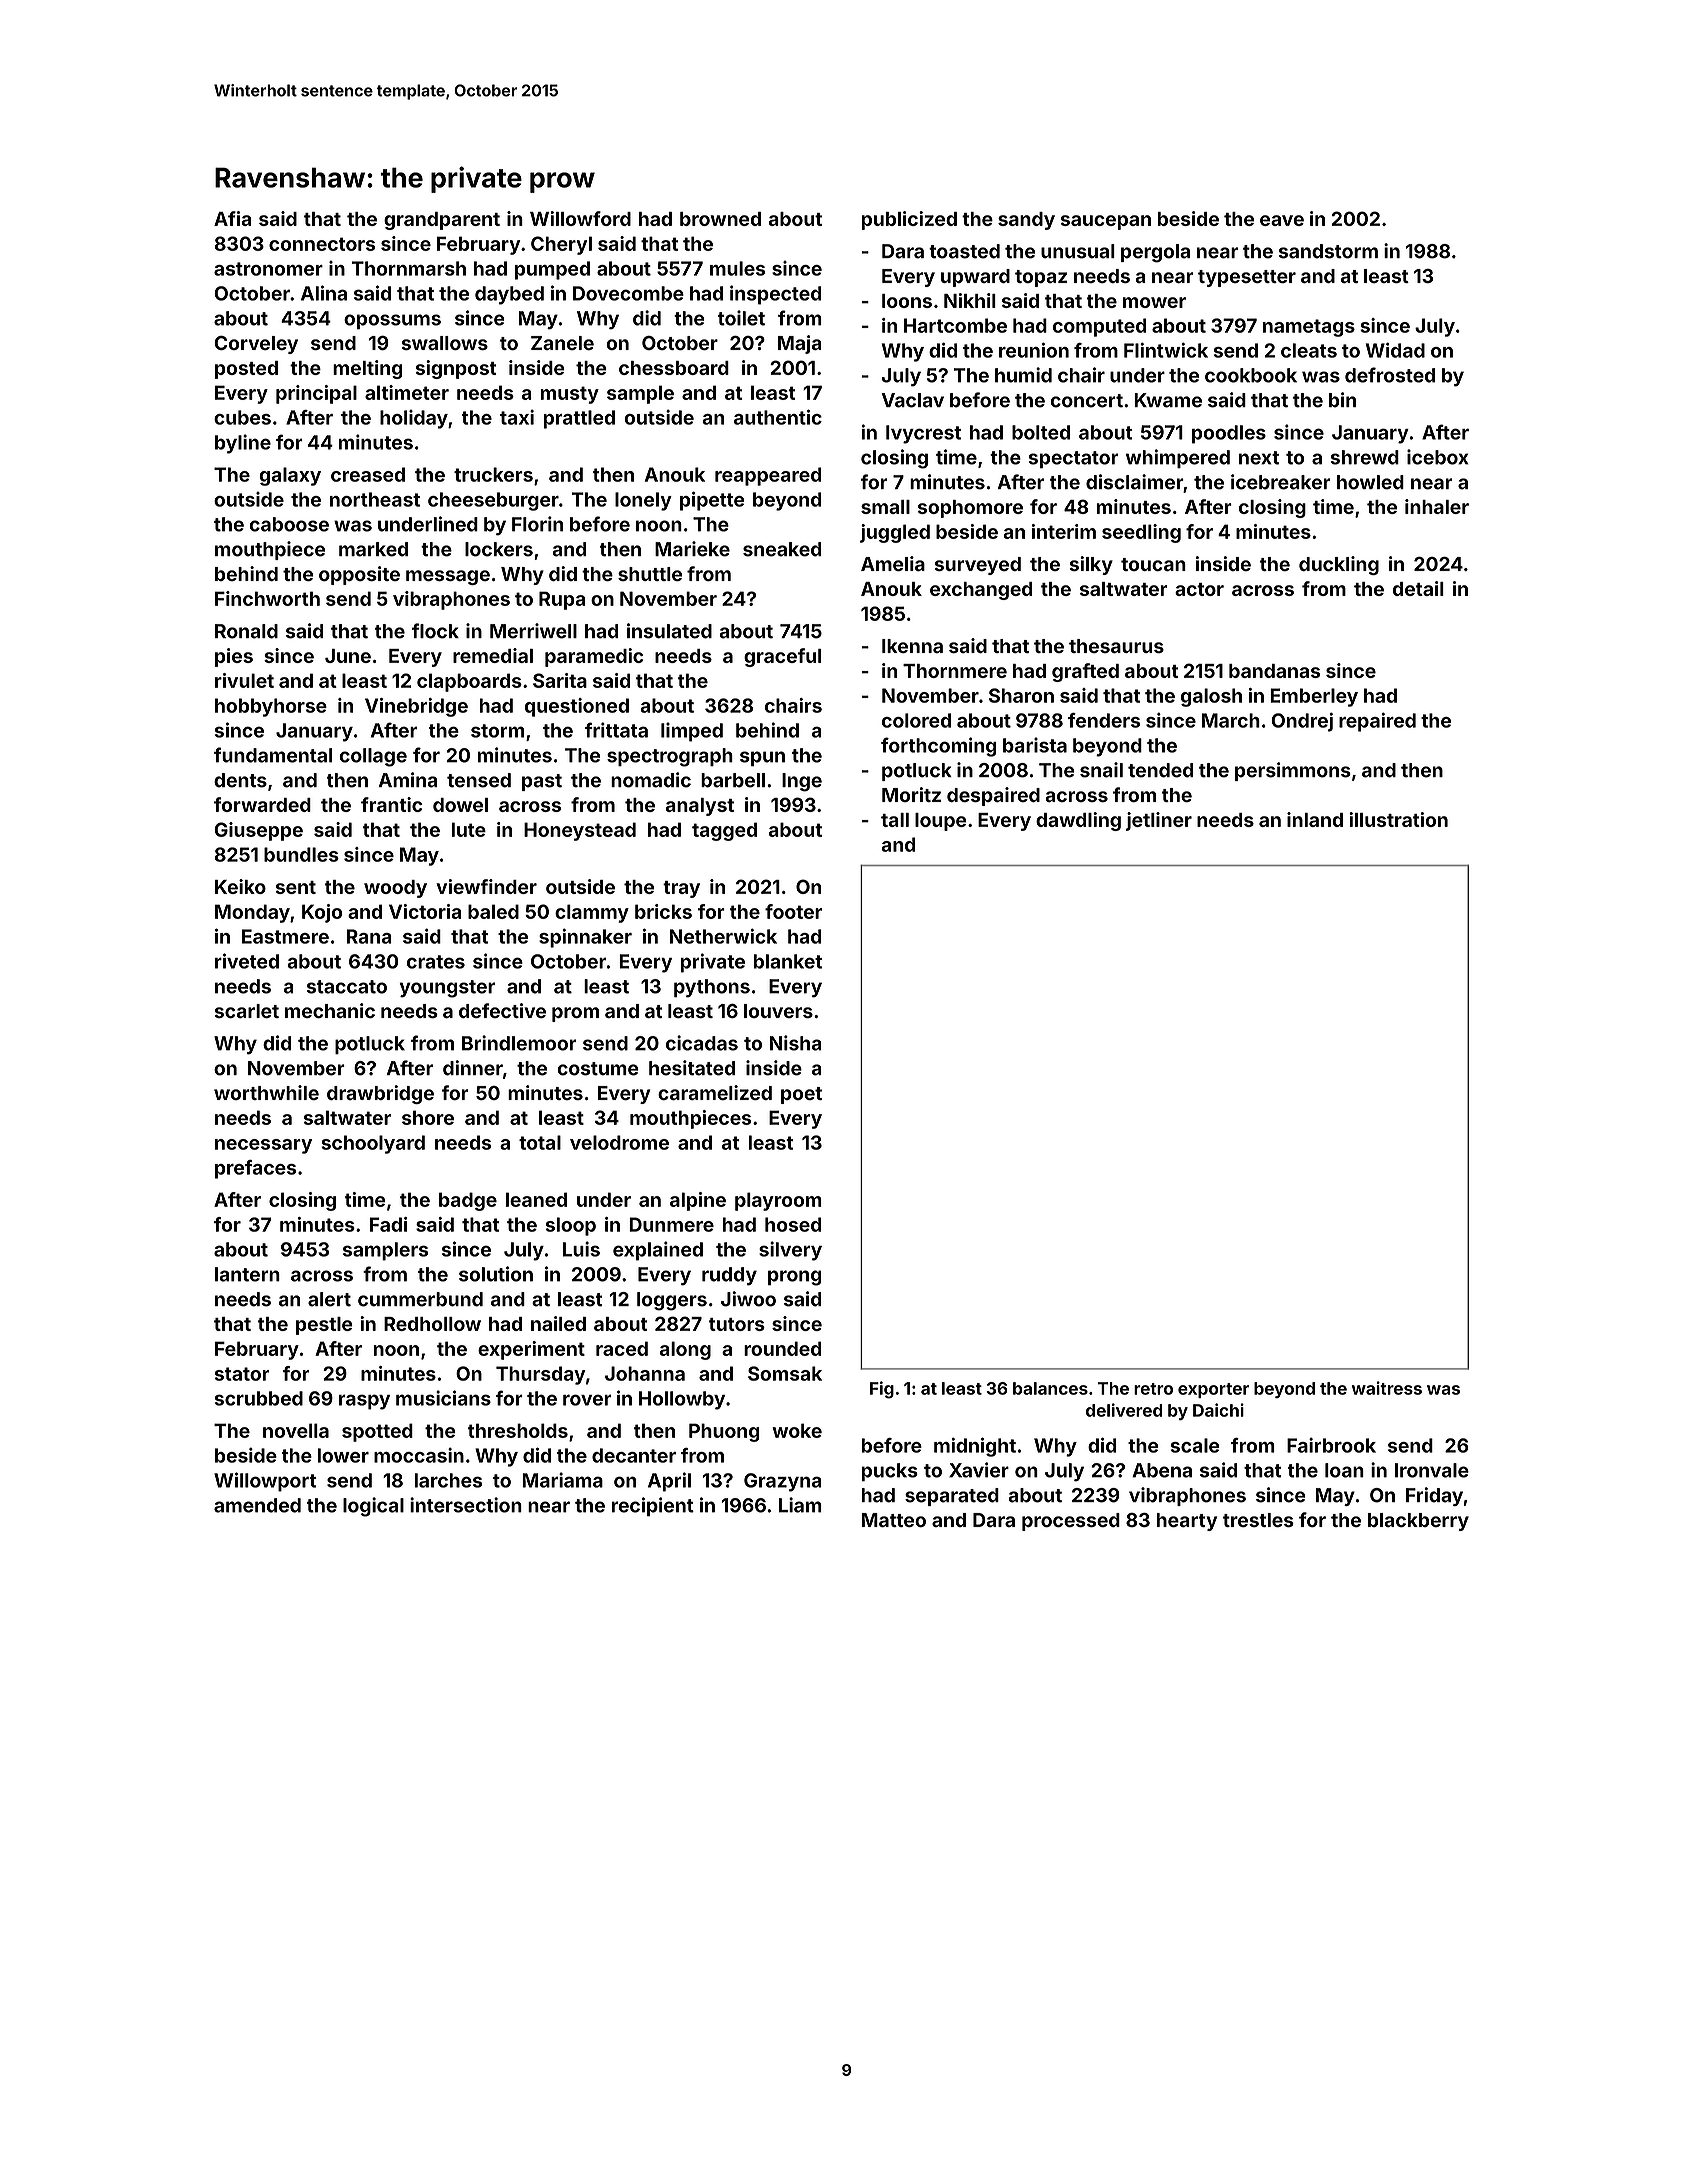 The height and width of the screenshot is (2178, 1683). I want to click on illustration, so click(1398, 819).
